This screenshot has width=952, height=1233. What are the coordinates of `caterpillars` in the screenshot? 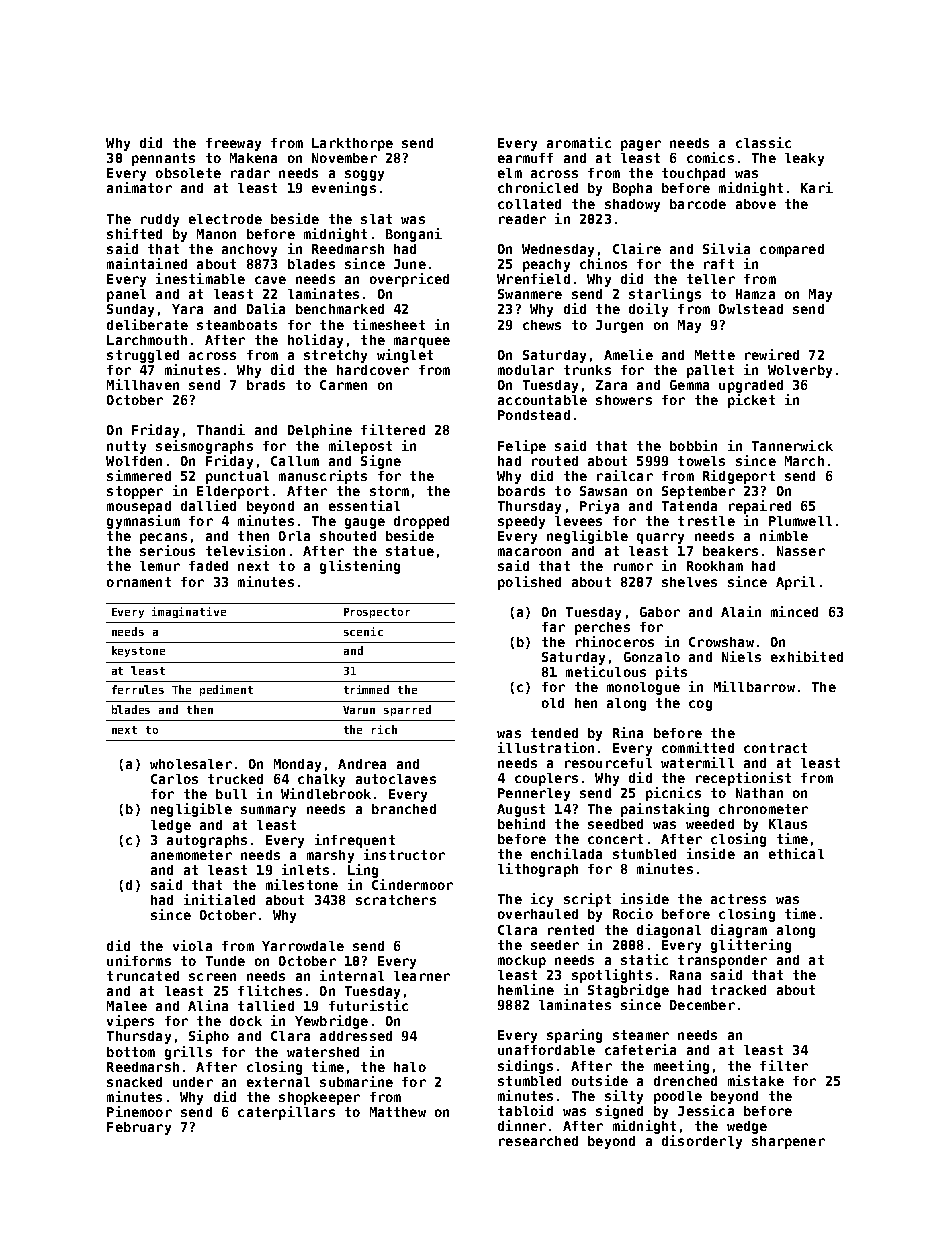 It's located at (286, 1113).
